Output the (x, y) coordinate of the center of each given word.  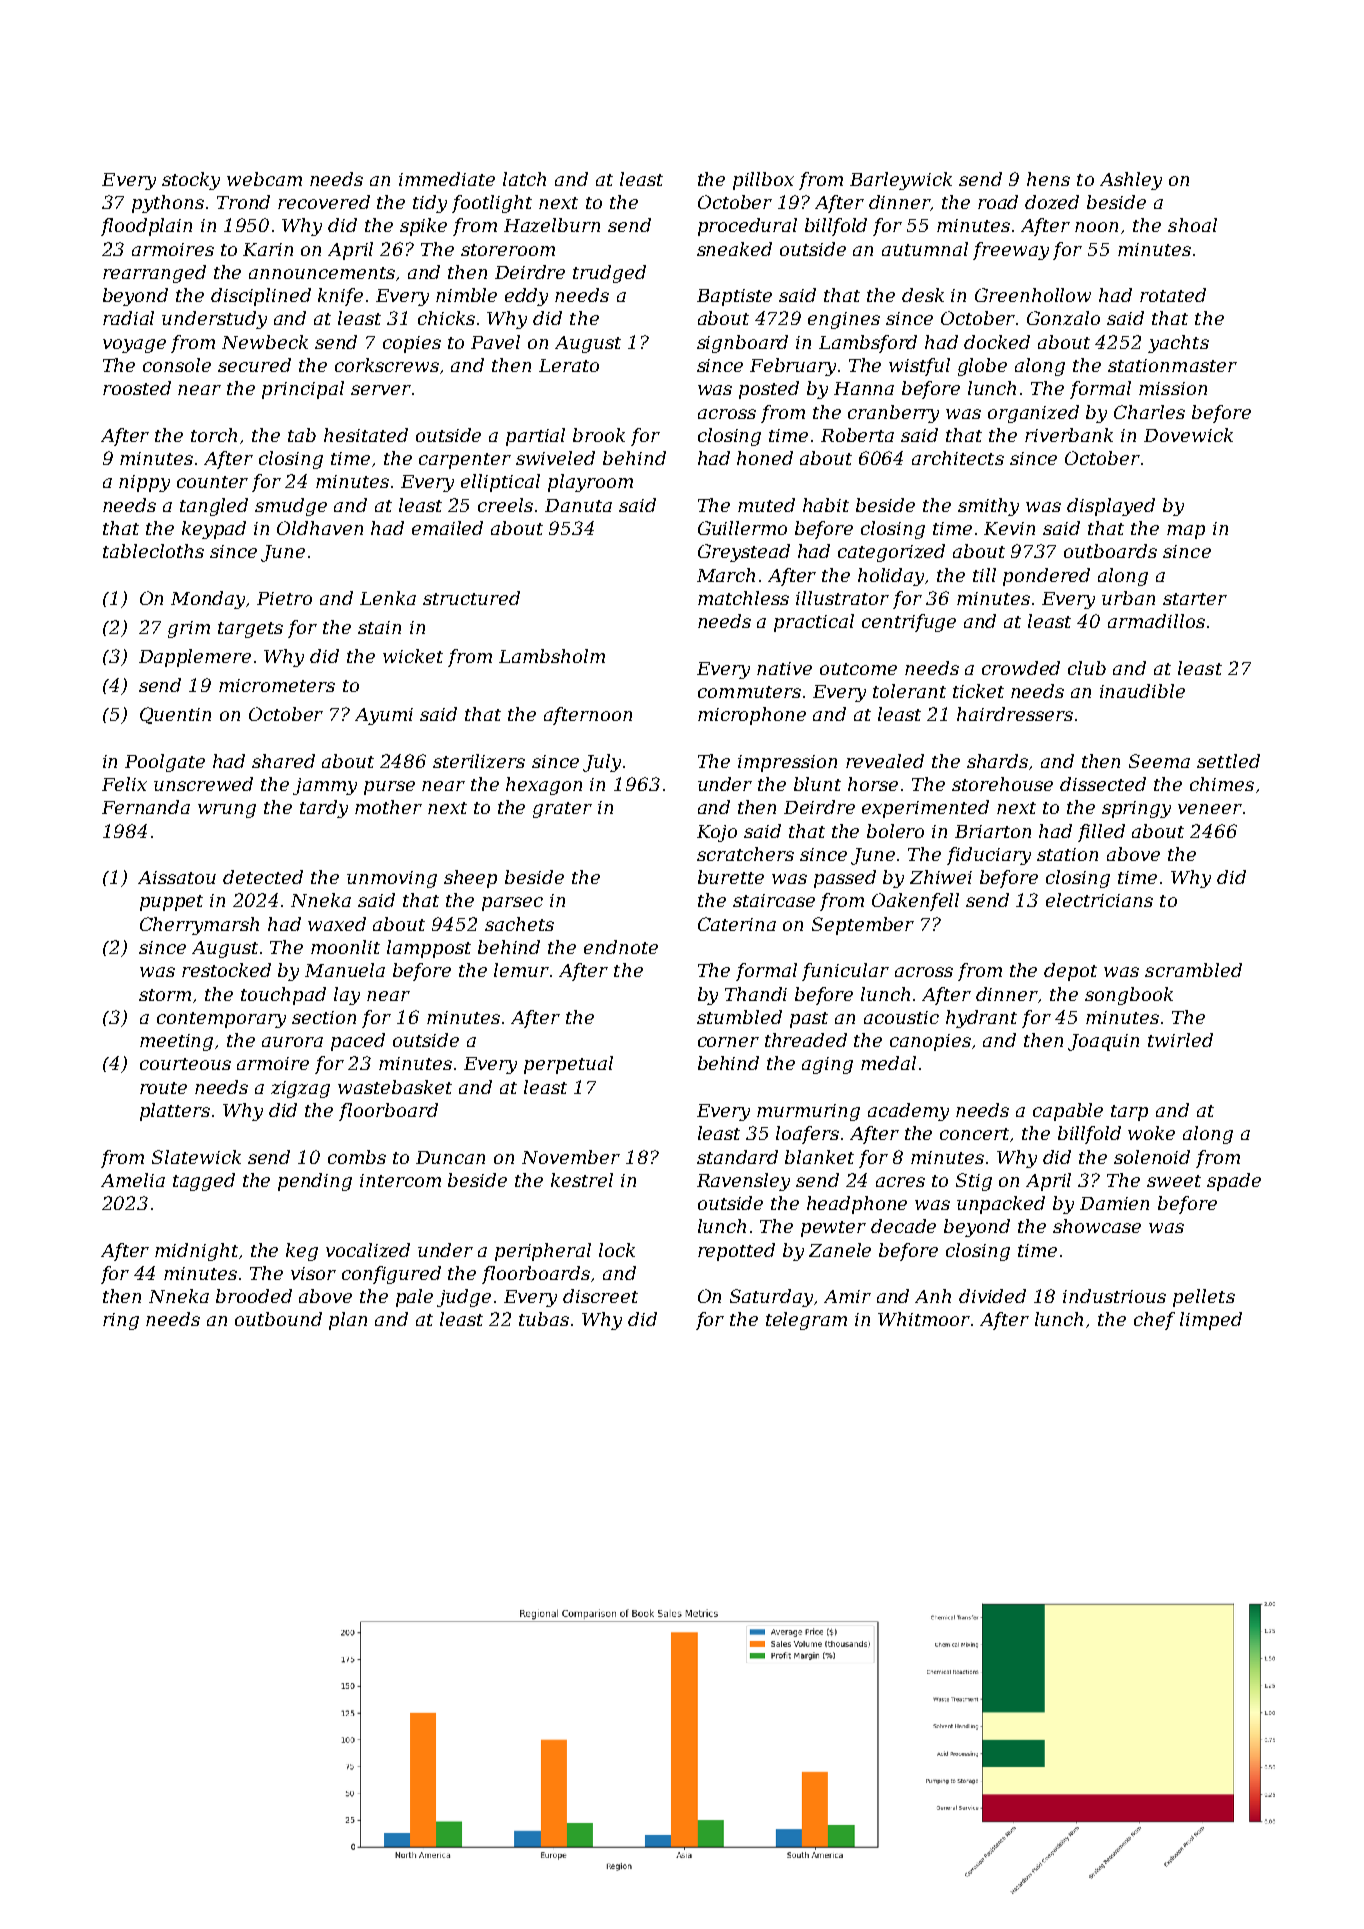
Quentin (175, 715)
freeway (1011, 251)
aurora (292, 1042)
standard (737, 1157)
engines (844, 320)
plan (348, 1321)
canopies (930, 1042)
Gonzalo (1063, 318)
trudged (609, 274)
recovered (324, 202)
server (381, 390)
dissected (1103, 784)
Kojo (717, 833)
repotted (736, 1252)
